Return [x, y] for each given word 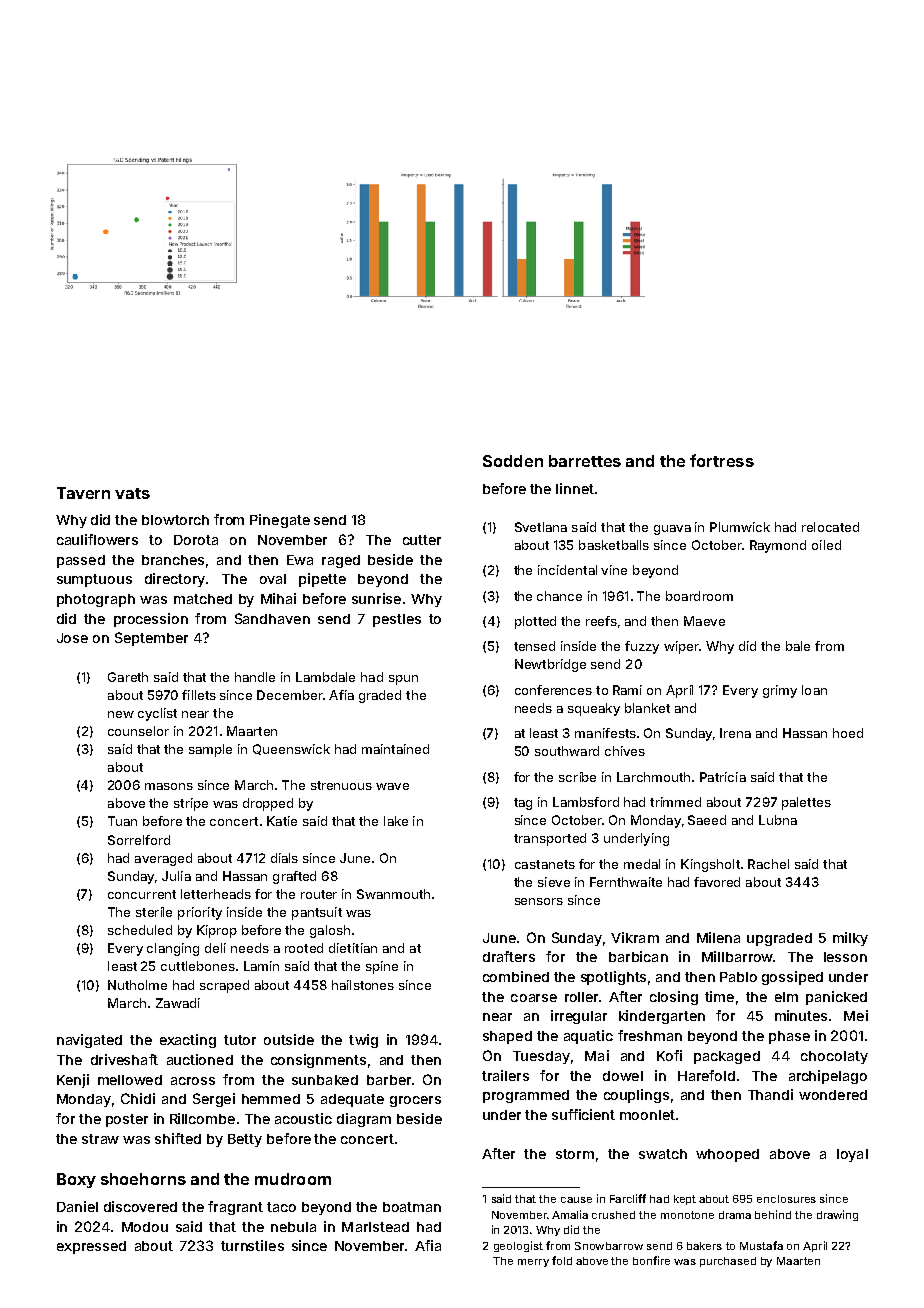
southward [567, 751]
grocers [415, 1101]
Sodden [513, 461]
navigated [89, 1041]
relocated [830, 527]
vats [132, 493]
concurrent [142, 894]
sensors [539, 901]
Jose [72, 638]
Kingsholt [710, 865]
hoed [848, 733]
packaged [727, 1057]
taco [281, 1207]
